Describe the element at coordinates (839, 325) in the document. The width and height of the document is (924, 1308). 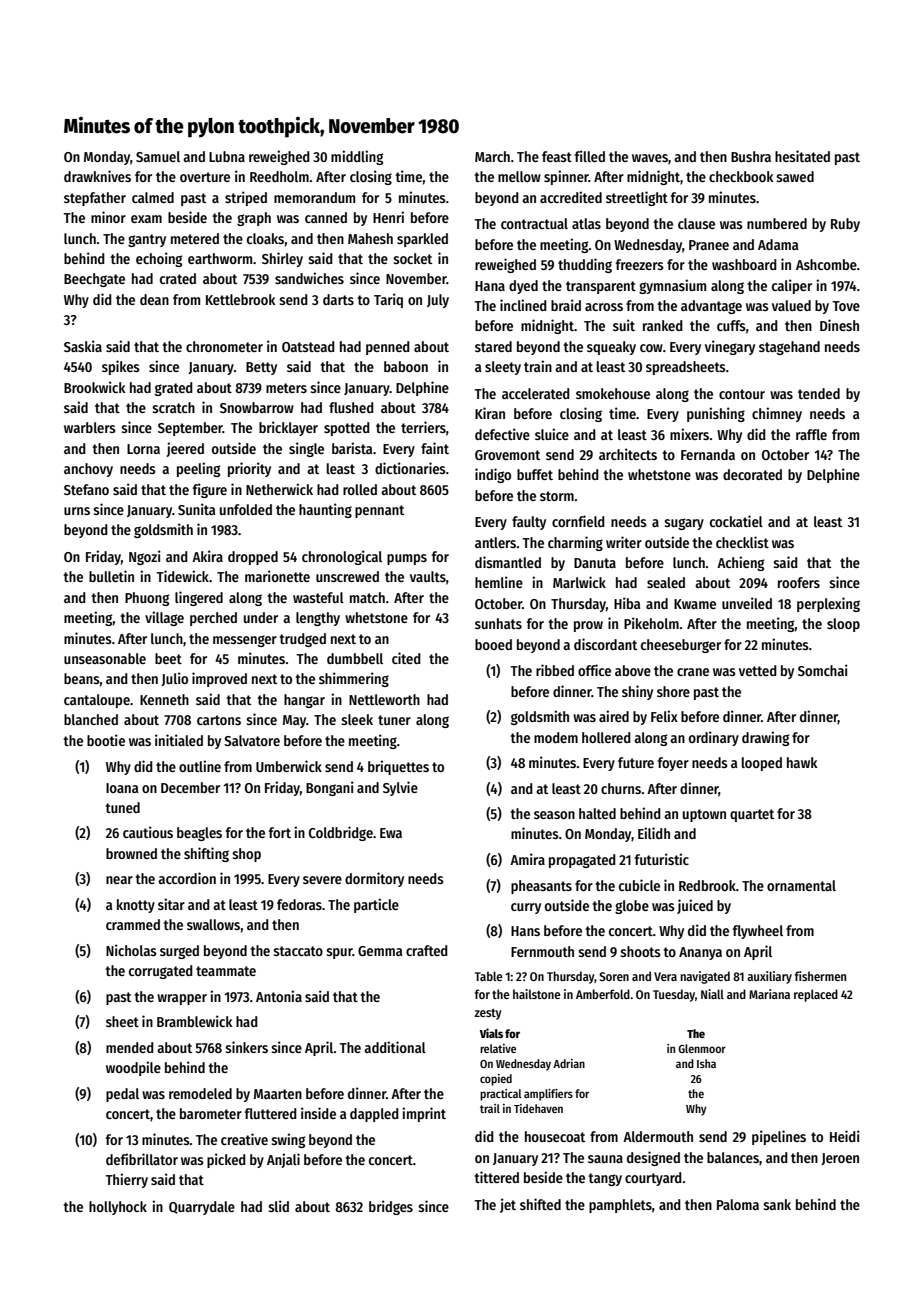
I see `Dinesh` at that location.
